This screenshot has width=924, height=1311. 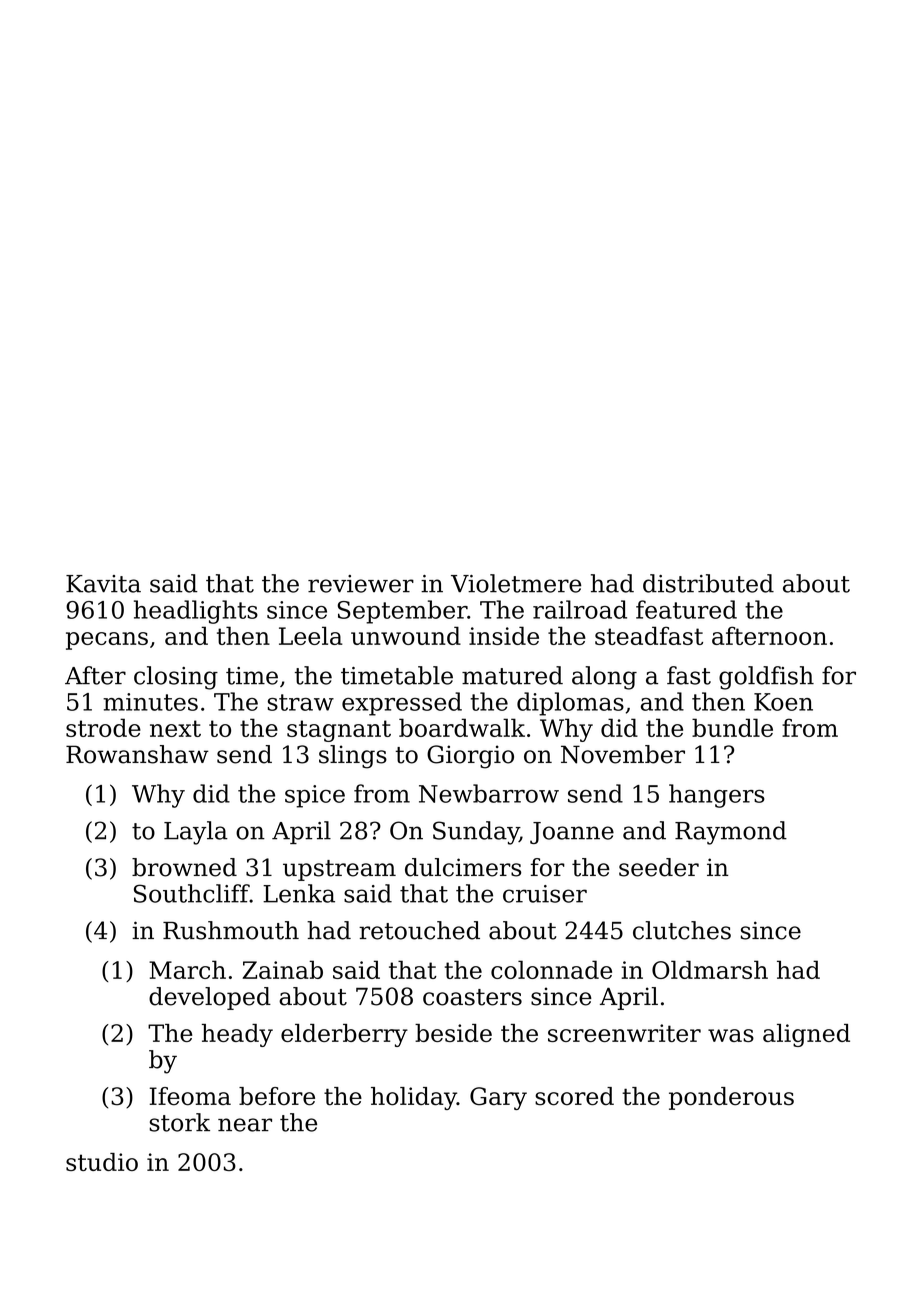 I want to click on strode, so click(x=103, y=727).
